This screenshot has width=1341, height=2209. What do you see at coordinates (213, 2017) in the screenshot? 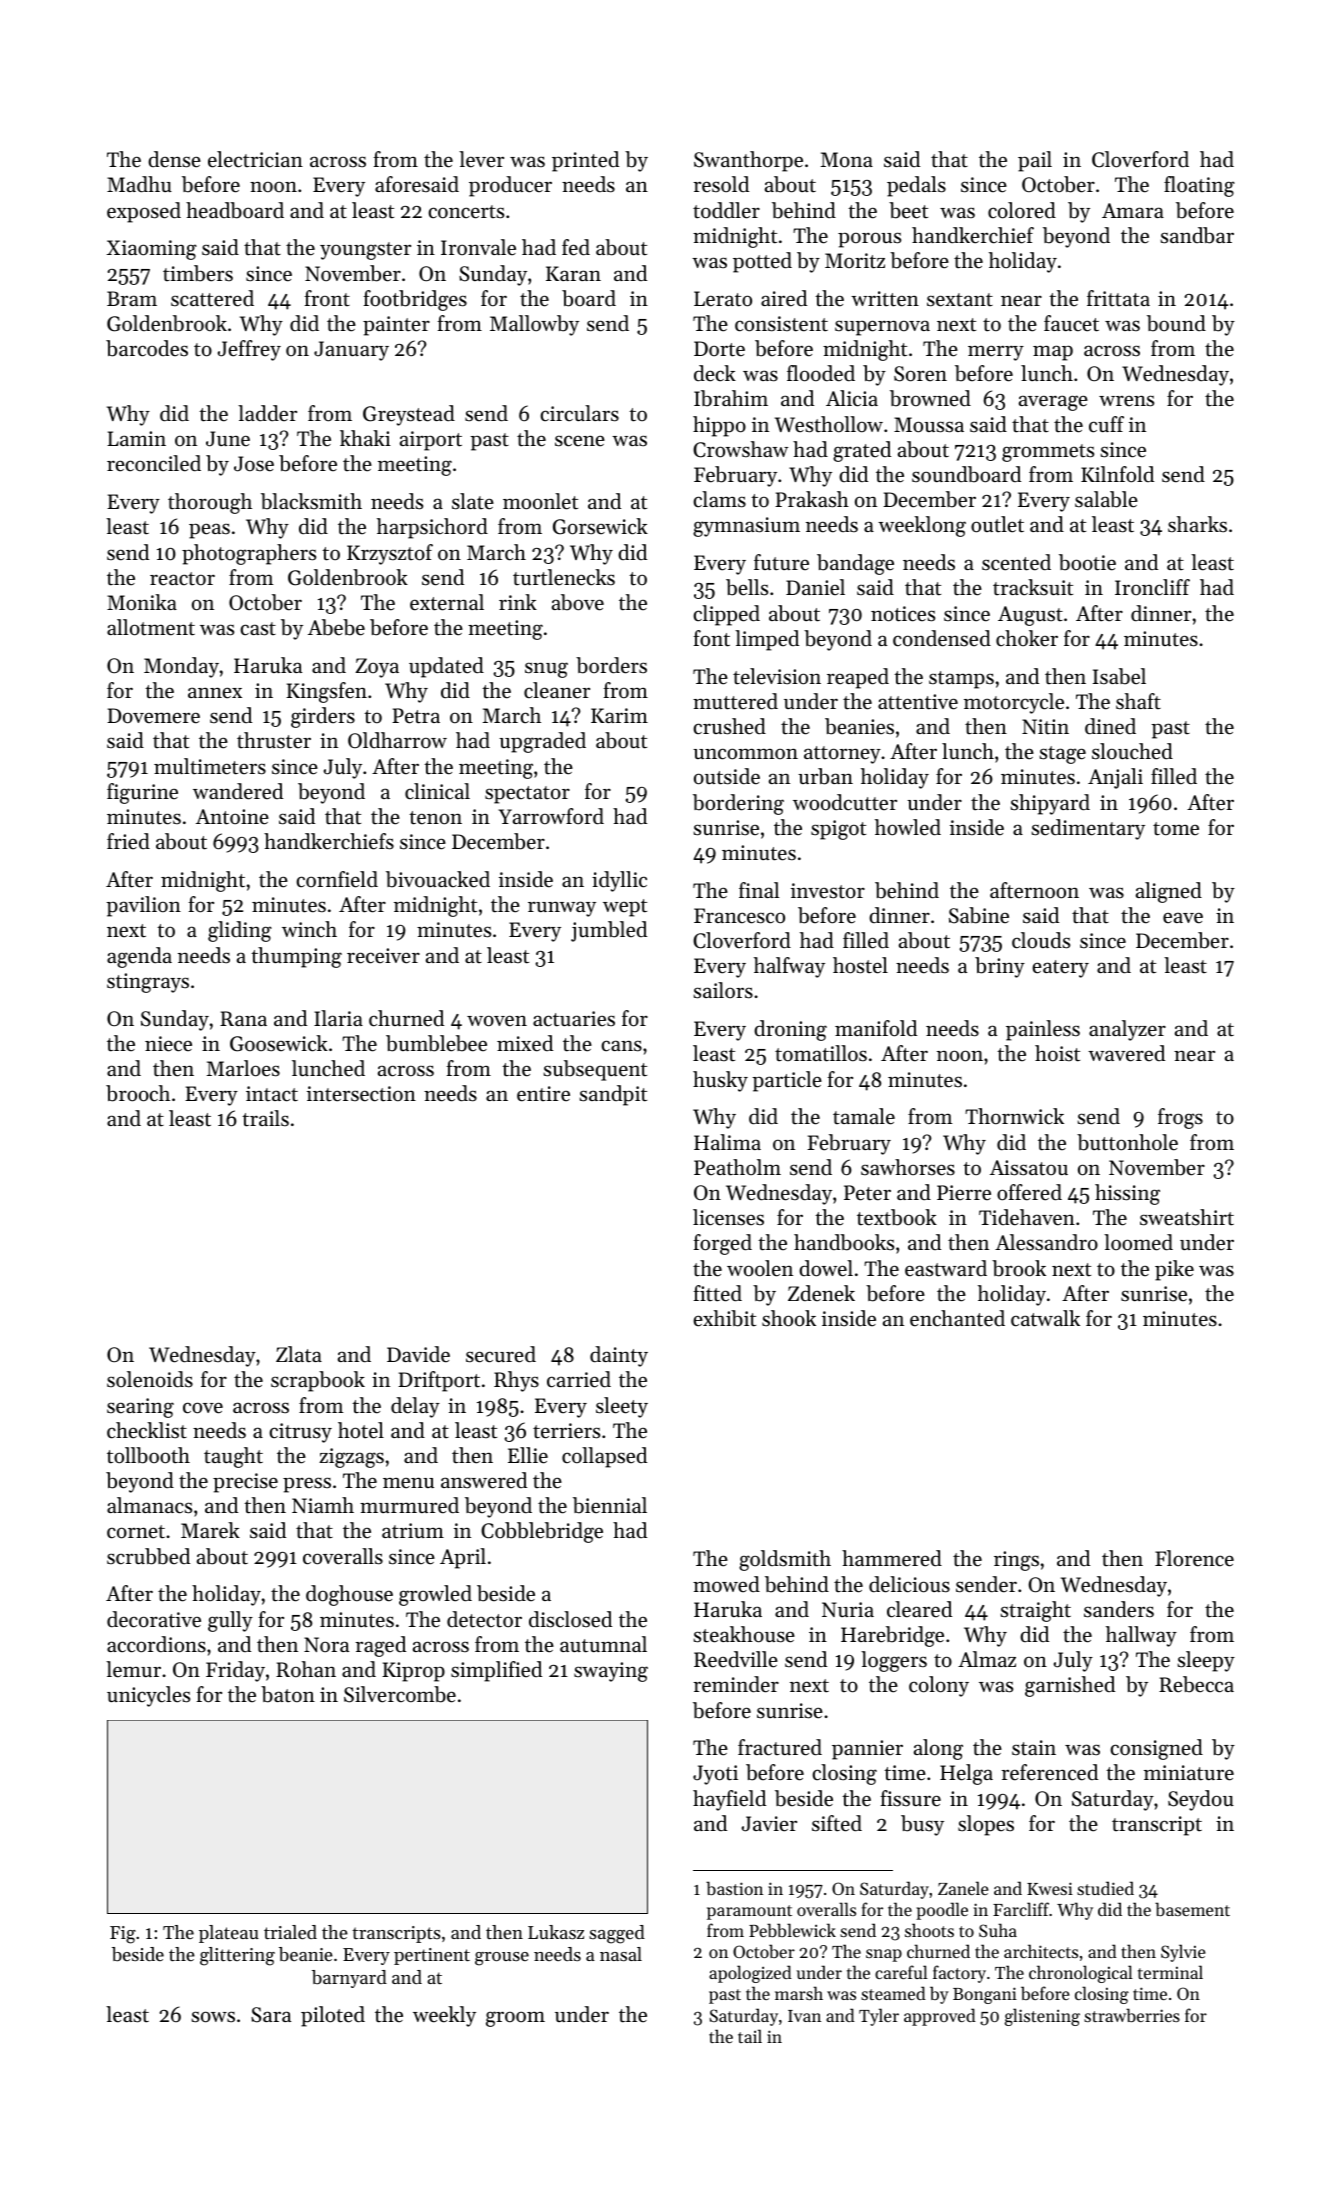
I see `sows` at bounding box center [213, 2017].
